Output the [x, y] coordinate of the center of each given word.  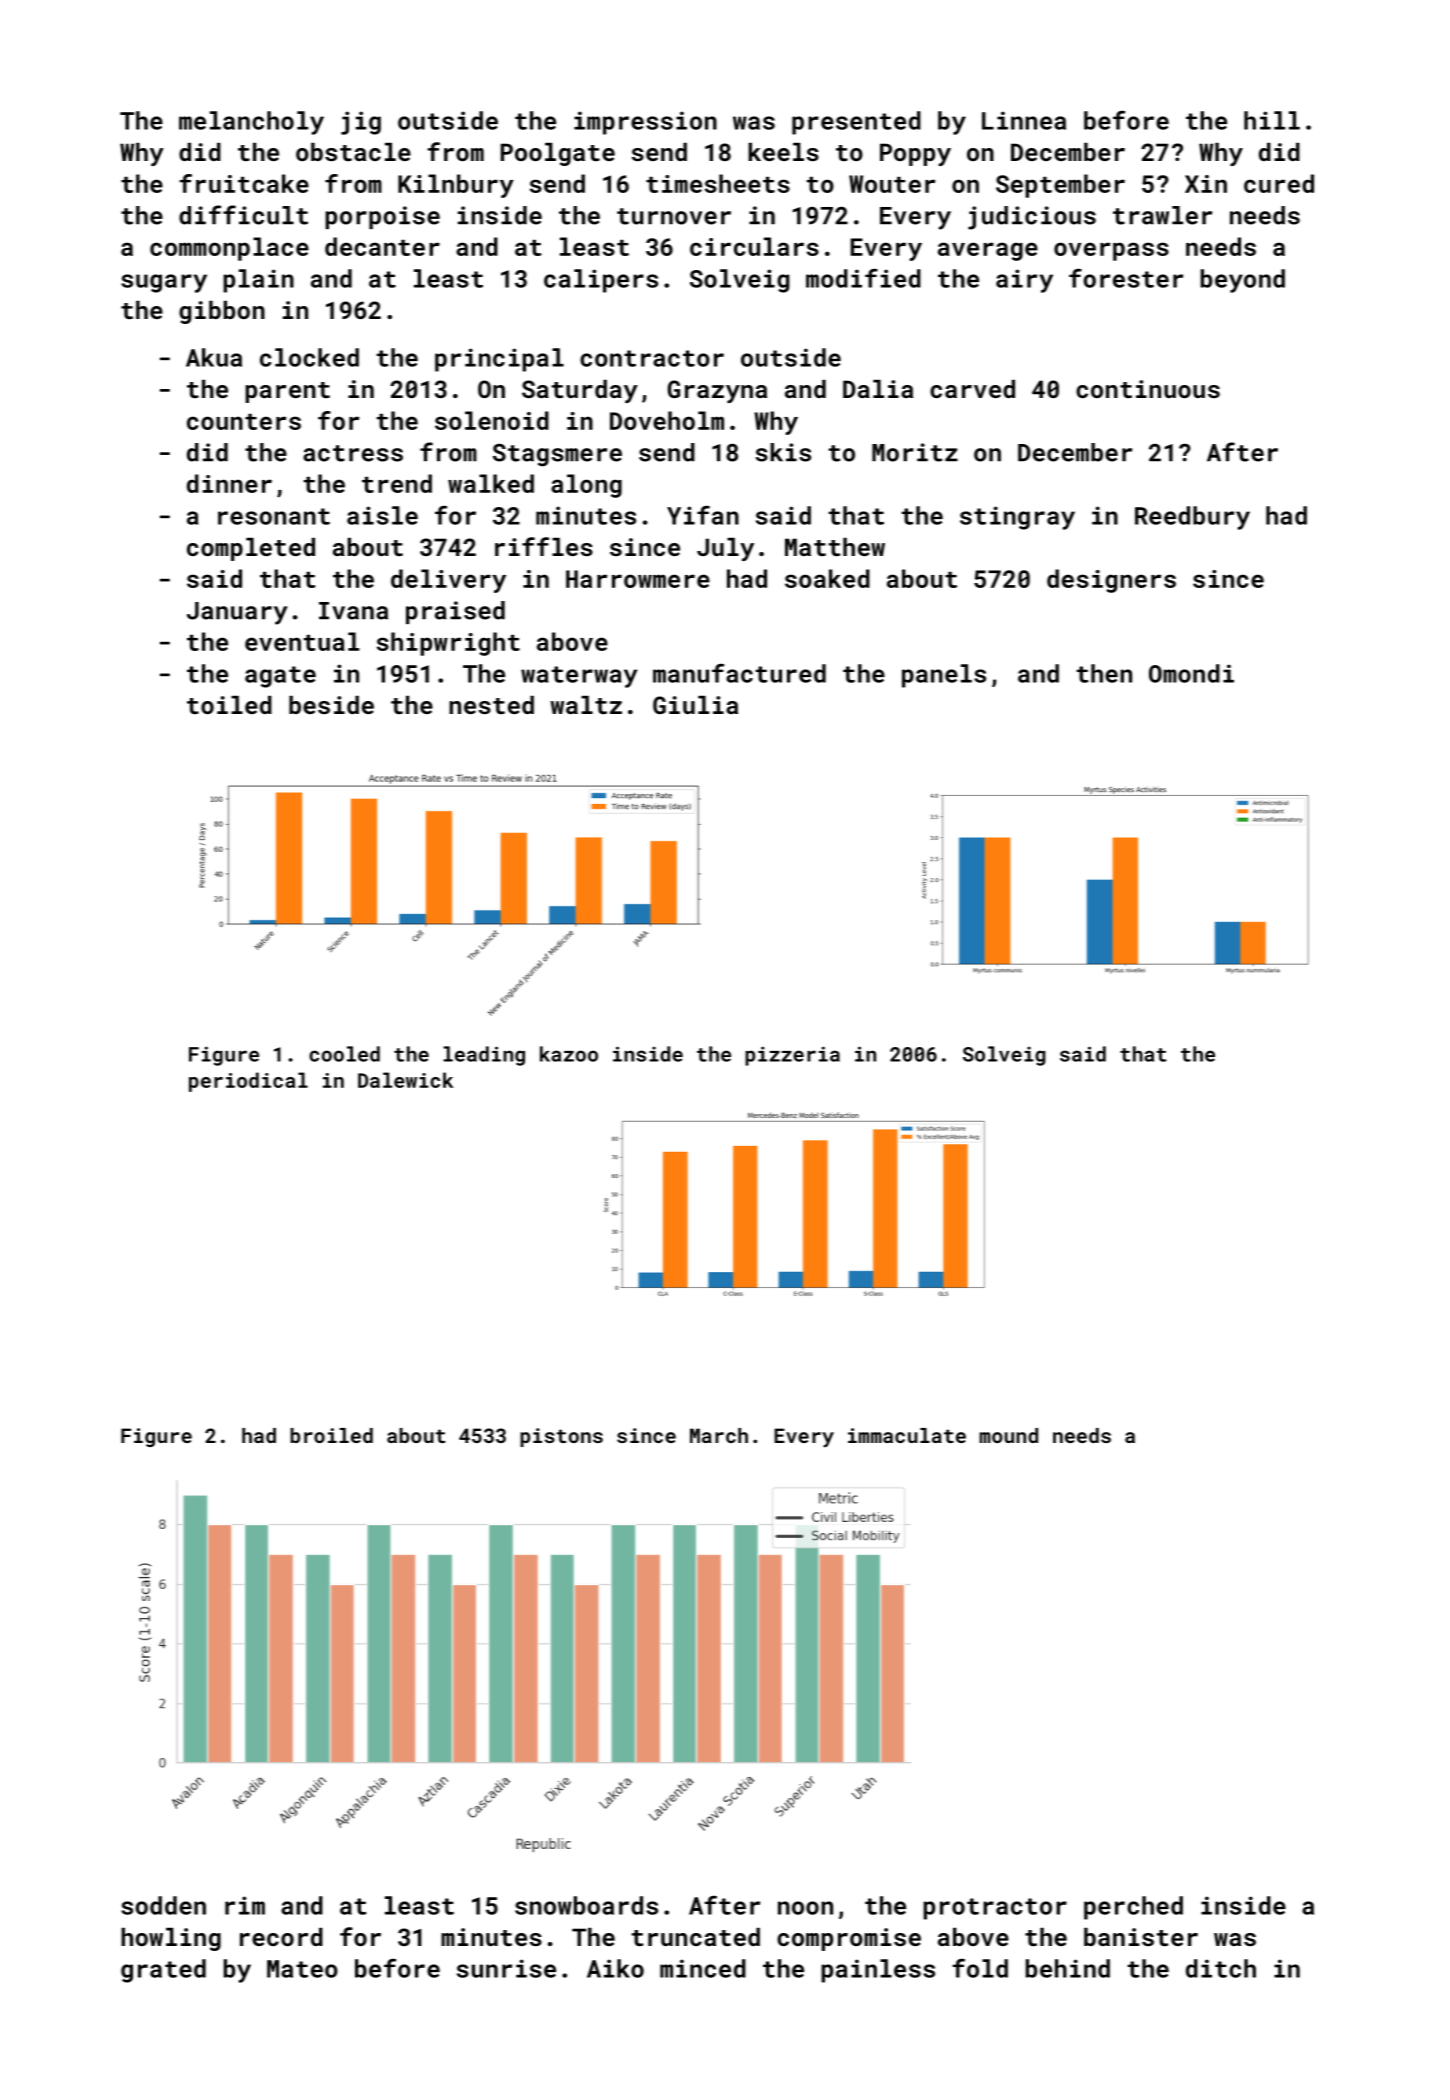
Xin [1206, 184]
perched [1133, 1908]
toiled [229, 705]
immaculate [907, 1435]
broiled [331, 1435]
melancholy [251, 123]
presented [856, 123]
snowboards [586, 1905]
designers [1111, 581]
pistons [561, 1437]
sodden [163, 1905]
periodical [248, 1082]
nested [491, 705]
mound [1008, 1435]
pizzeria [792, 1056]
